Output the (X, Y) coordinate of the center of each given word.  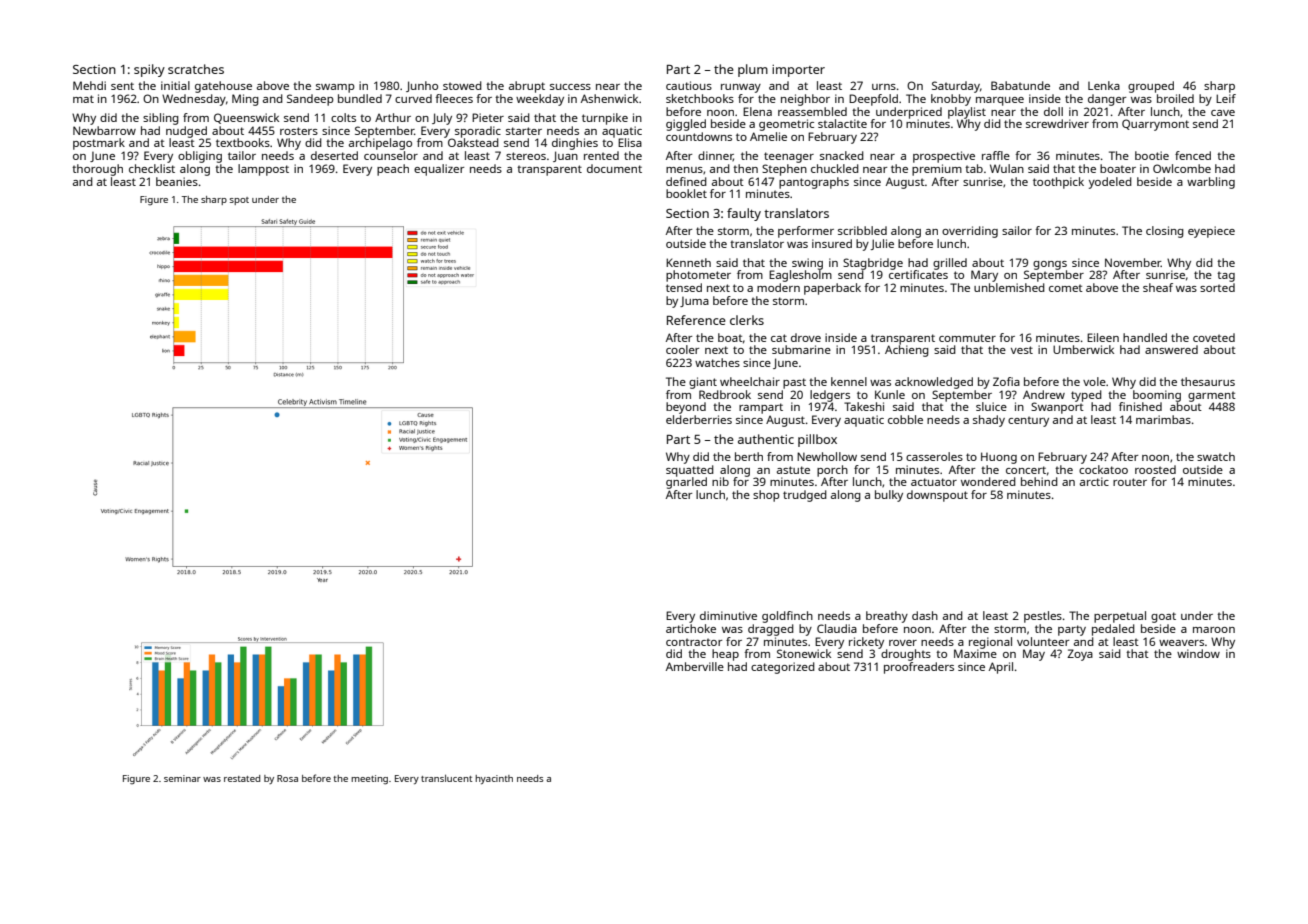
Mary (984, 276)
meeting (369, 780)
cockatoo (1103, 469)
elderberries (699, 419)
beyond (686, 408)
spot (239, 201)
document (614, 168)
